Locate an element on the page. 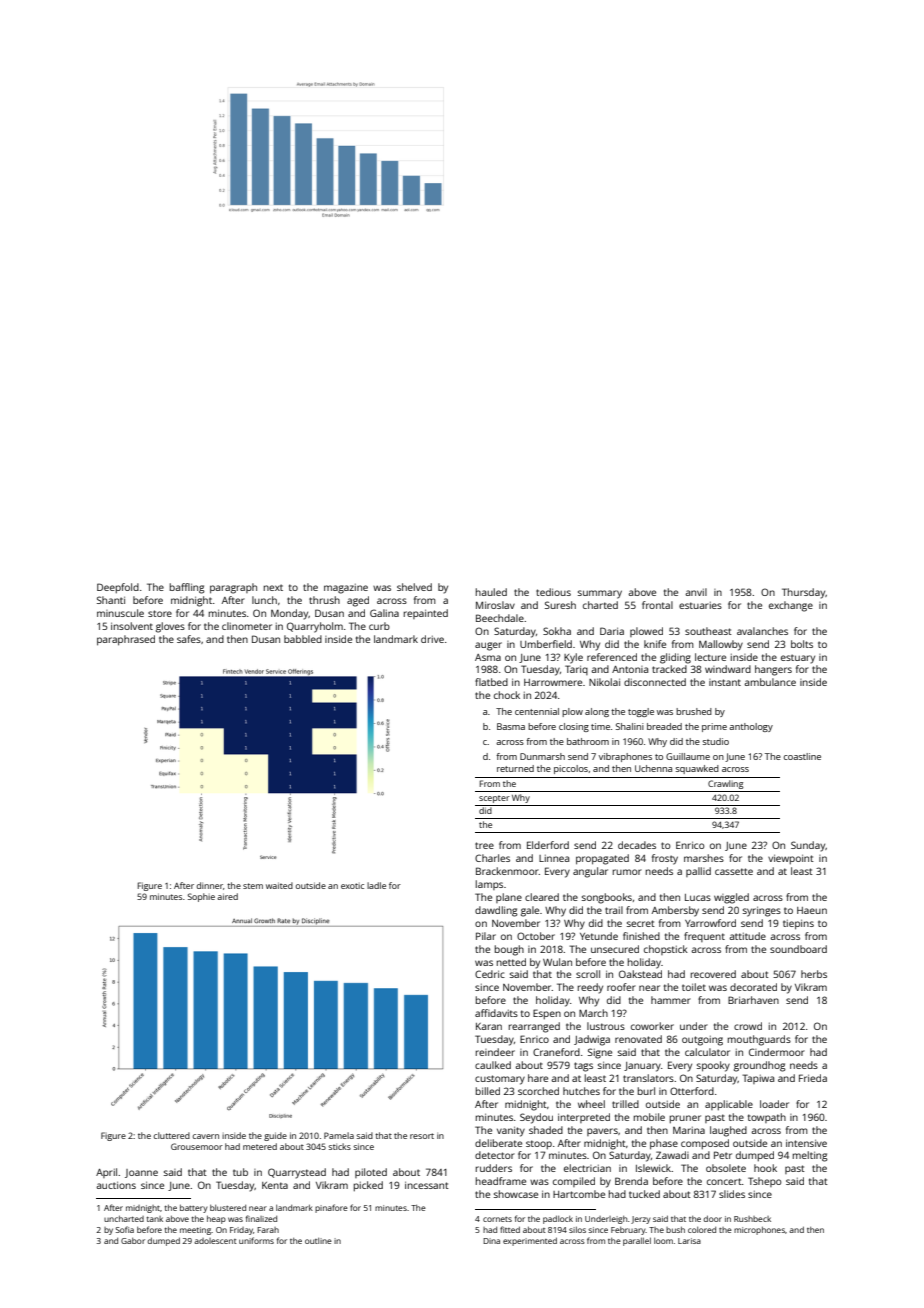  waited is located at coordinates (279, 885).
